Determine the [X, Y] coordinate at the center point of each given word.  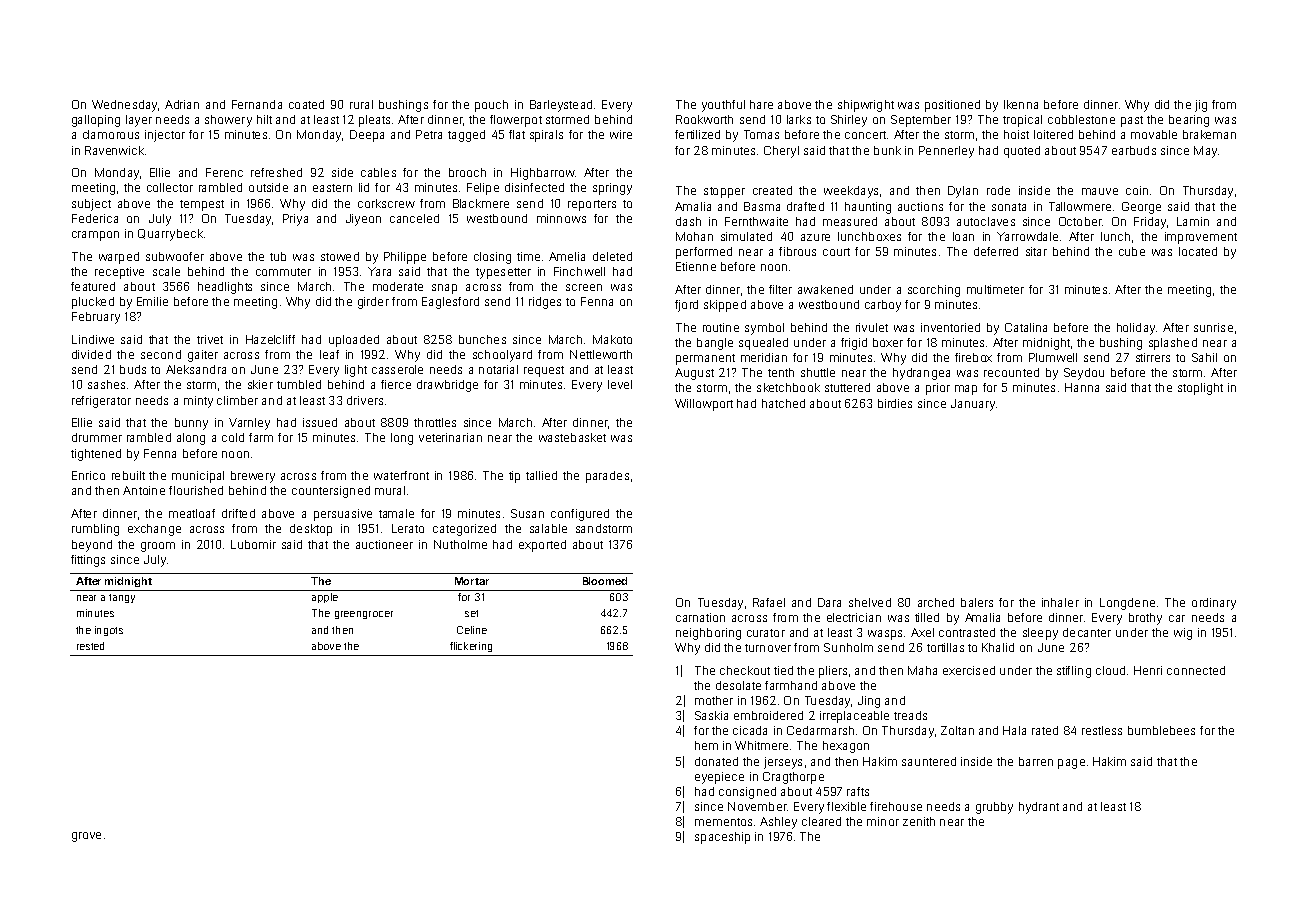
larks [799, 119]
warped [119, 258]
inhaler [1060, 602]
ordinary [1214, 604]
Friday [1150, 223]
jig [1201, 106]
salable [548, 528]
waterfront [401, 475]
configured [580, 515]
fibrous [797, 251]
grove [86, 837]
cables [378, 172]
